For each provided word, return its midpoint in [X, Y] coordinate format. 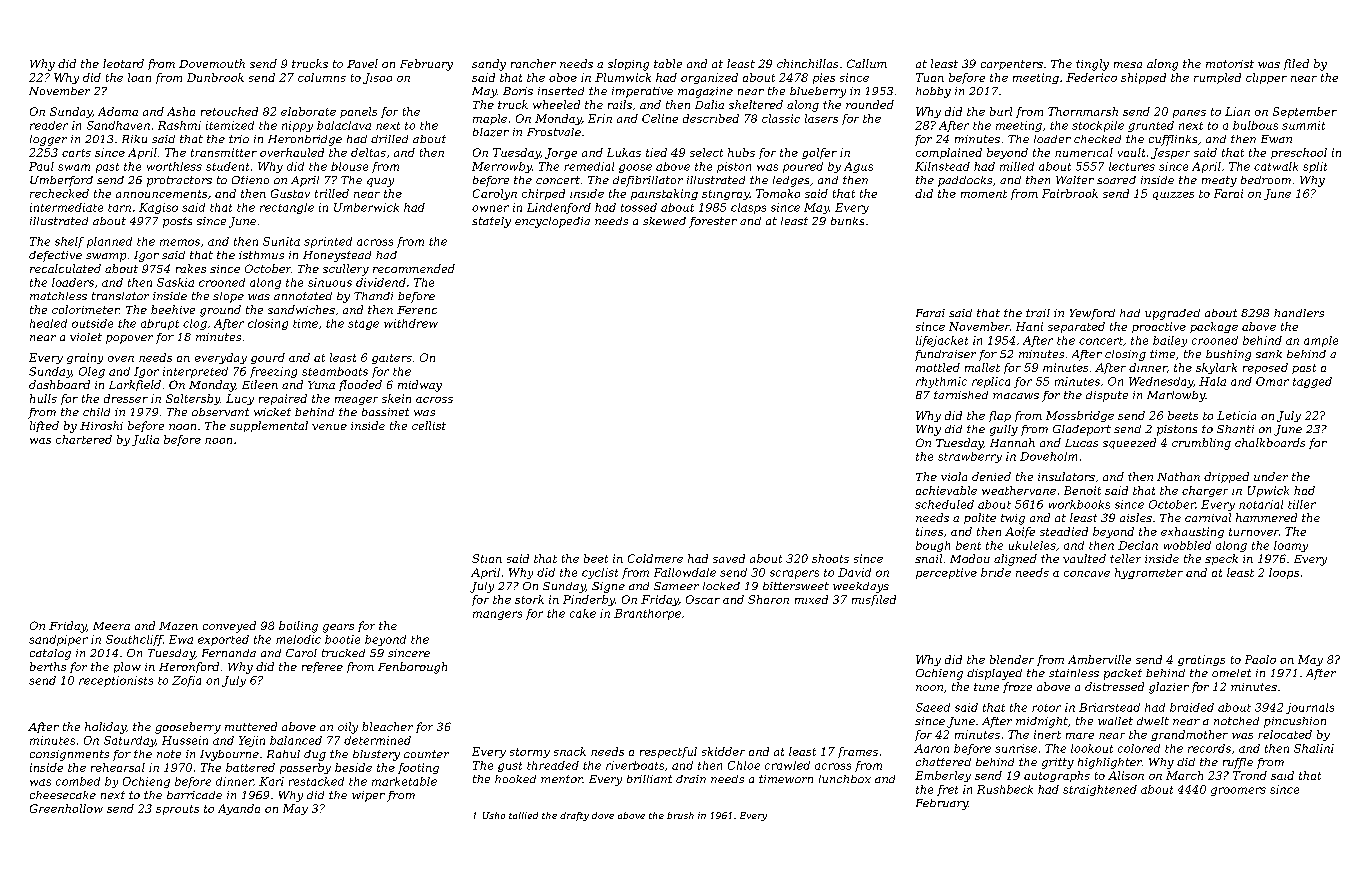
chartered [84, 439]
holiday [105, 728]
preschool [1299, 153]
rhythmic [941, 382]
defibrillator [648, 181]
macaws [1016, 396]
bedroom [1266, 180]
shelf [69, 242]
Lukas [624, 152]
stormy [530, 753]
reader [49, 125]
